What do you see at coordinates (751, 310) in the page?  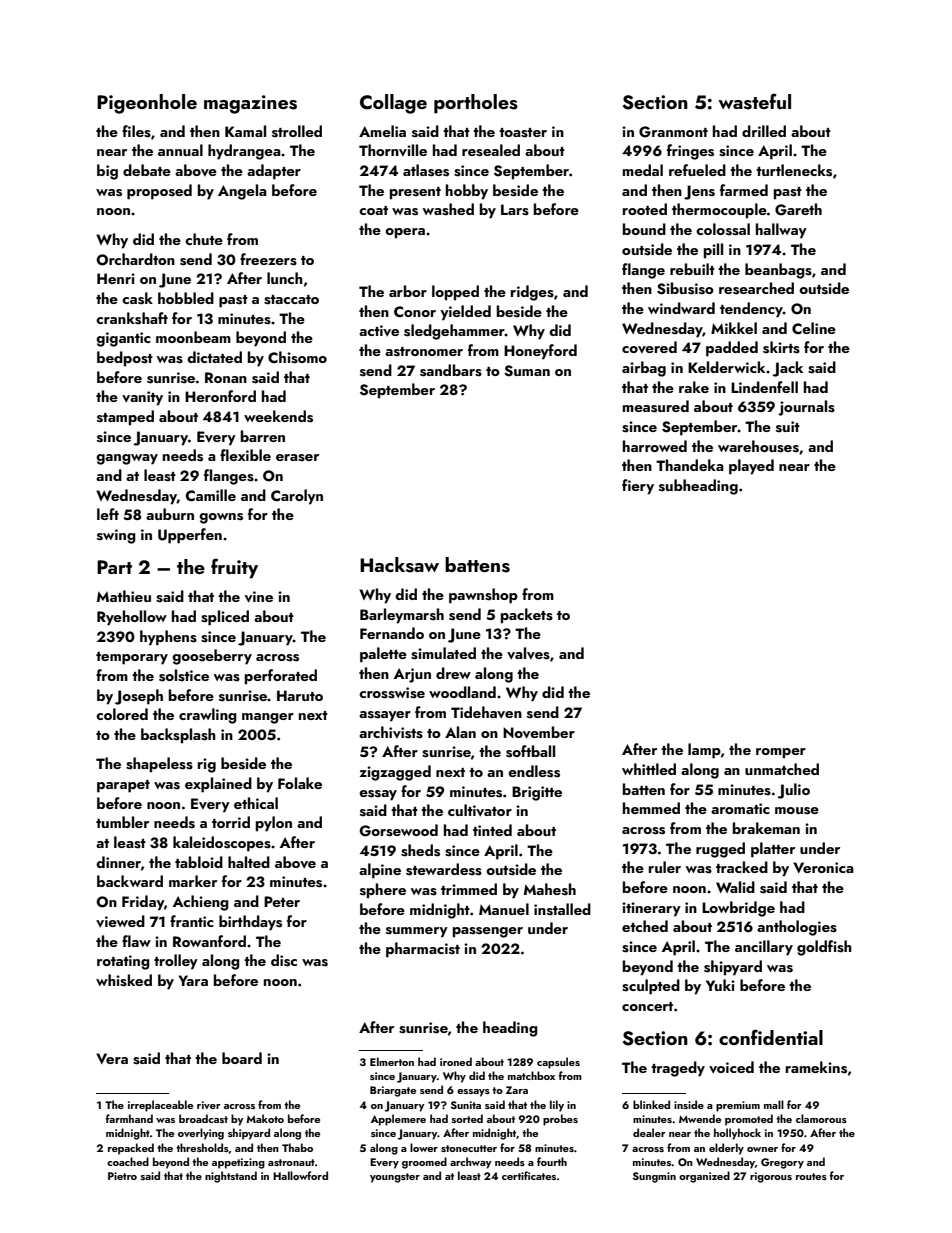 I see `tendency` at bounding box center [751, 310].
